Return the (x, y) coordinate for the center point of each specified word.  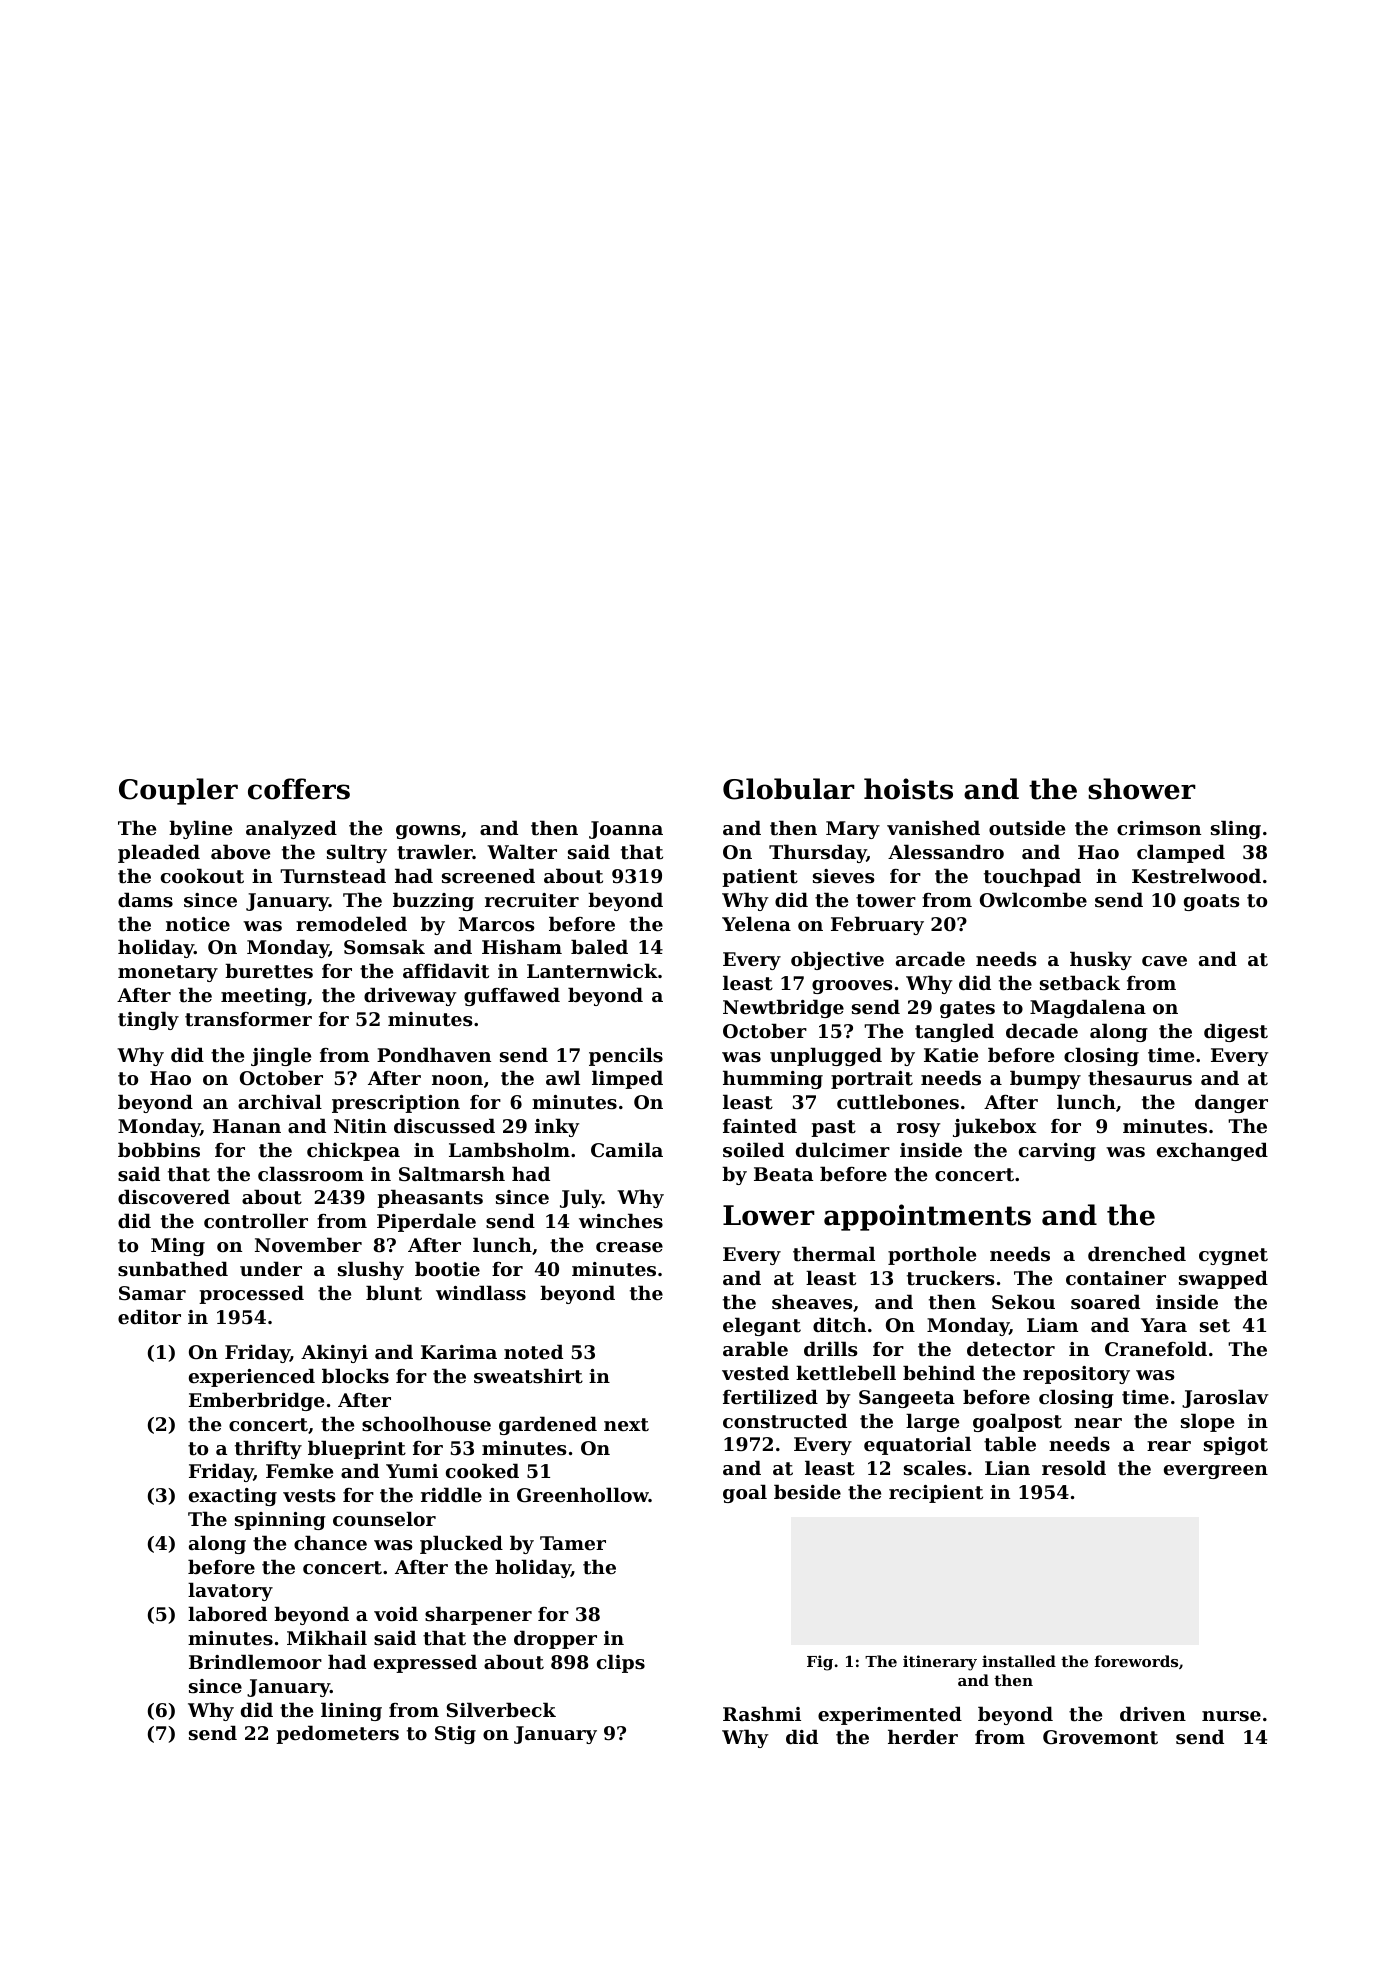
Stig (455, 1735)
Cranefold (1156, 1349)
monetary (168, 973)
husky (1101, 960)
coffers (299, 789)
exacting (233, 1497)
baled (599, 946)
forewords (1136, 1661)
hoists (908, 789)
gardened (548, 1425)
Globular (789, 789)
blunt (394, 1293)
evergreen (1216, 1472)
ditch (839, 1325)
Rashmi (762, 1714)
